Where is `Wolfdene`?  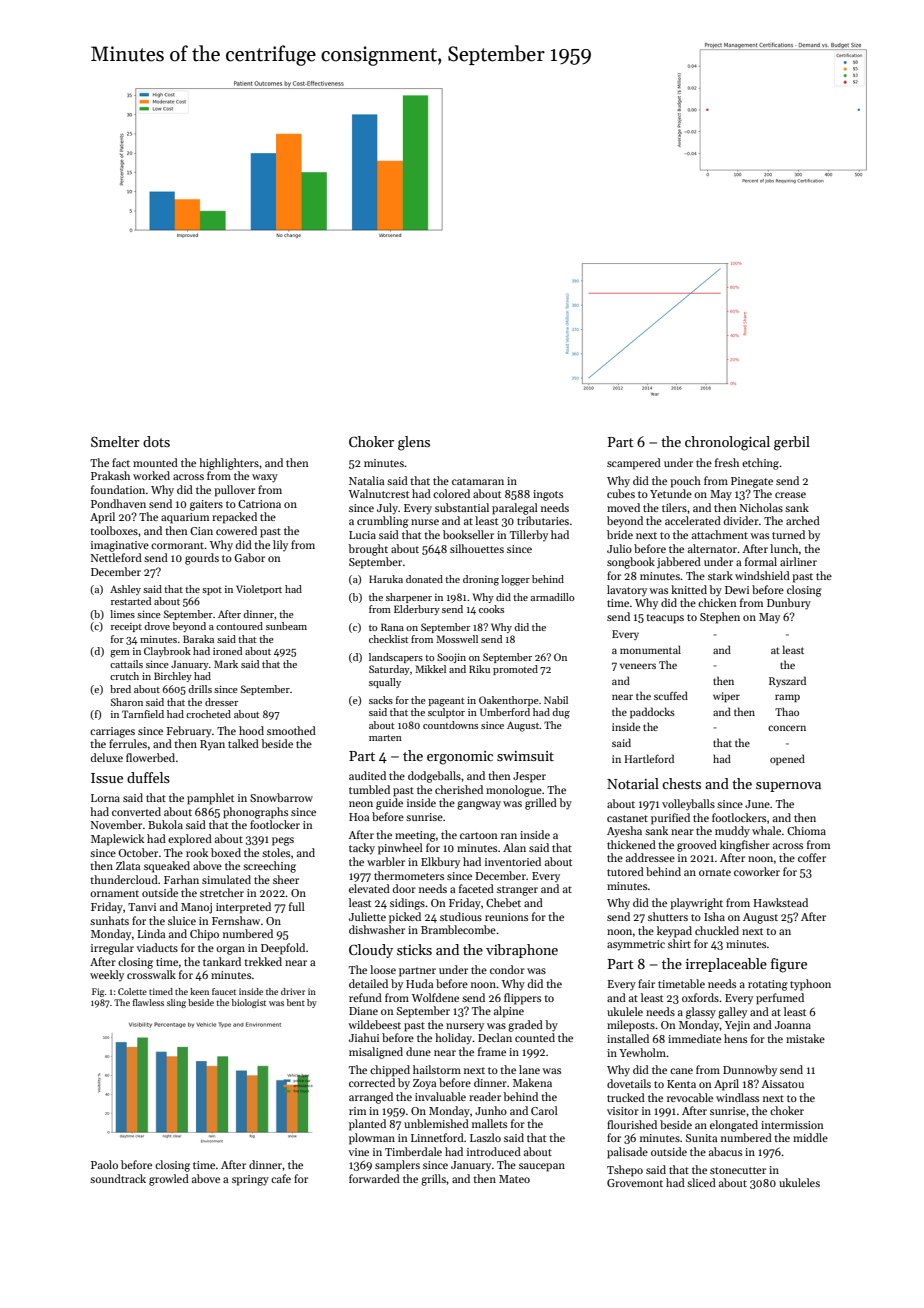 Wolfdene is located at coordinates (435, 997).
